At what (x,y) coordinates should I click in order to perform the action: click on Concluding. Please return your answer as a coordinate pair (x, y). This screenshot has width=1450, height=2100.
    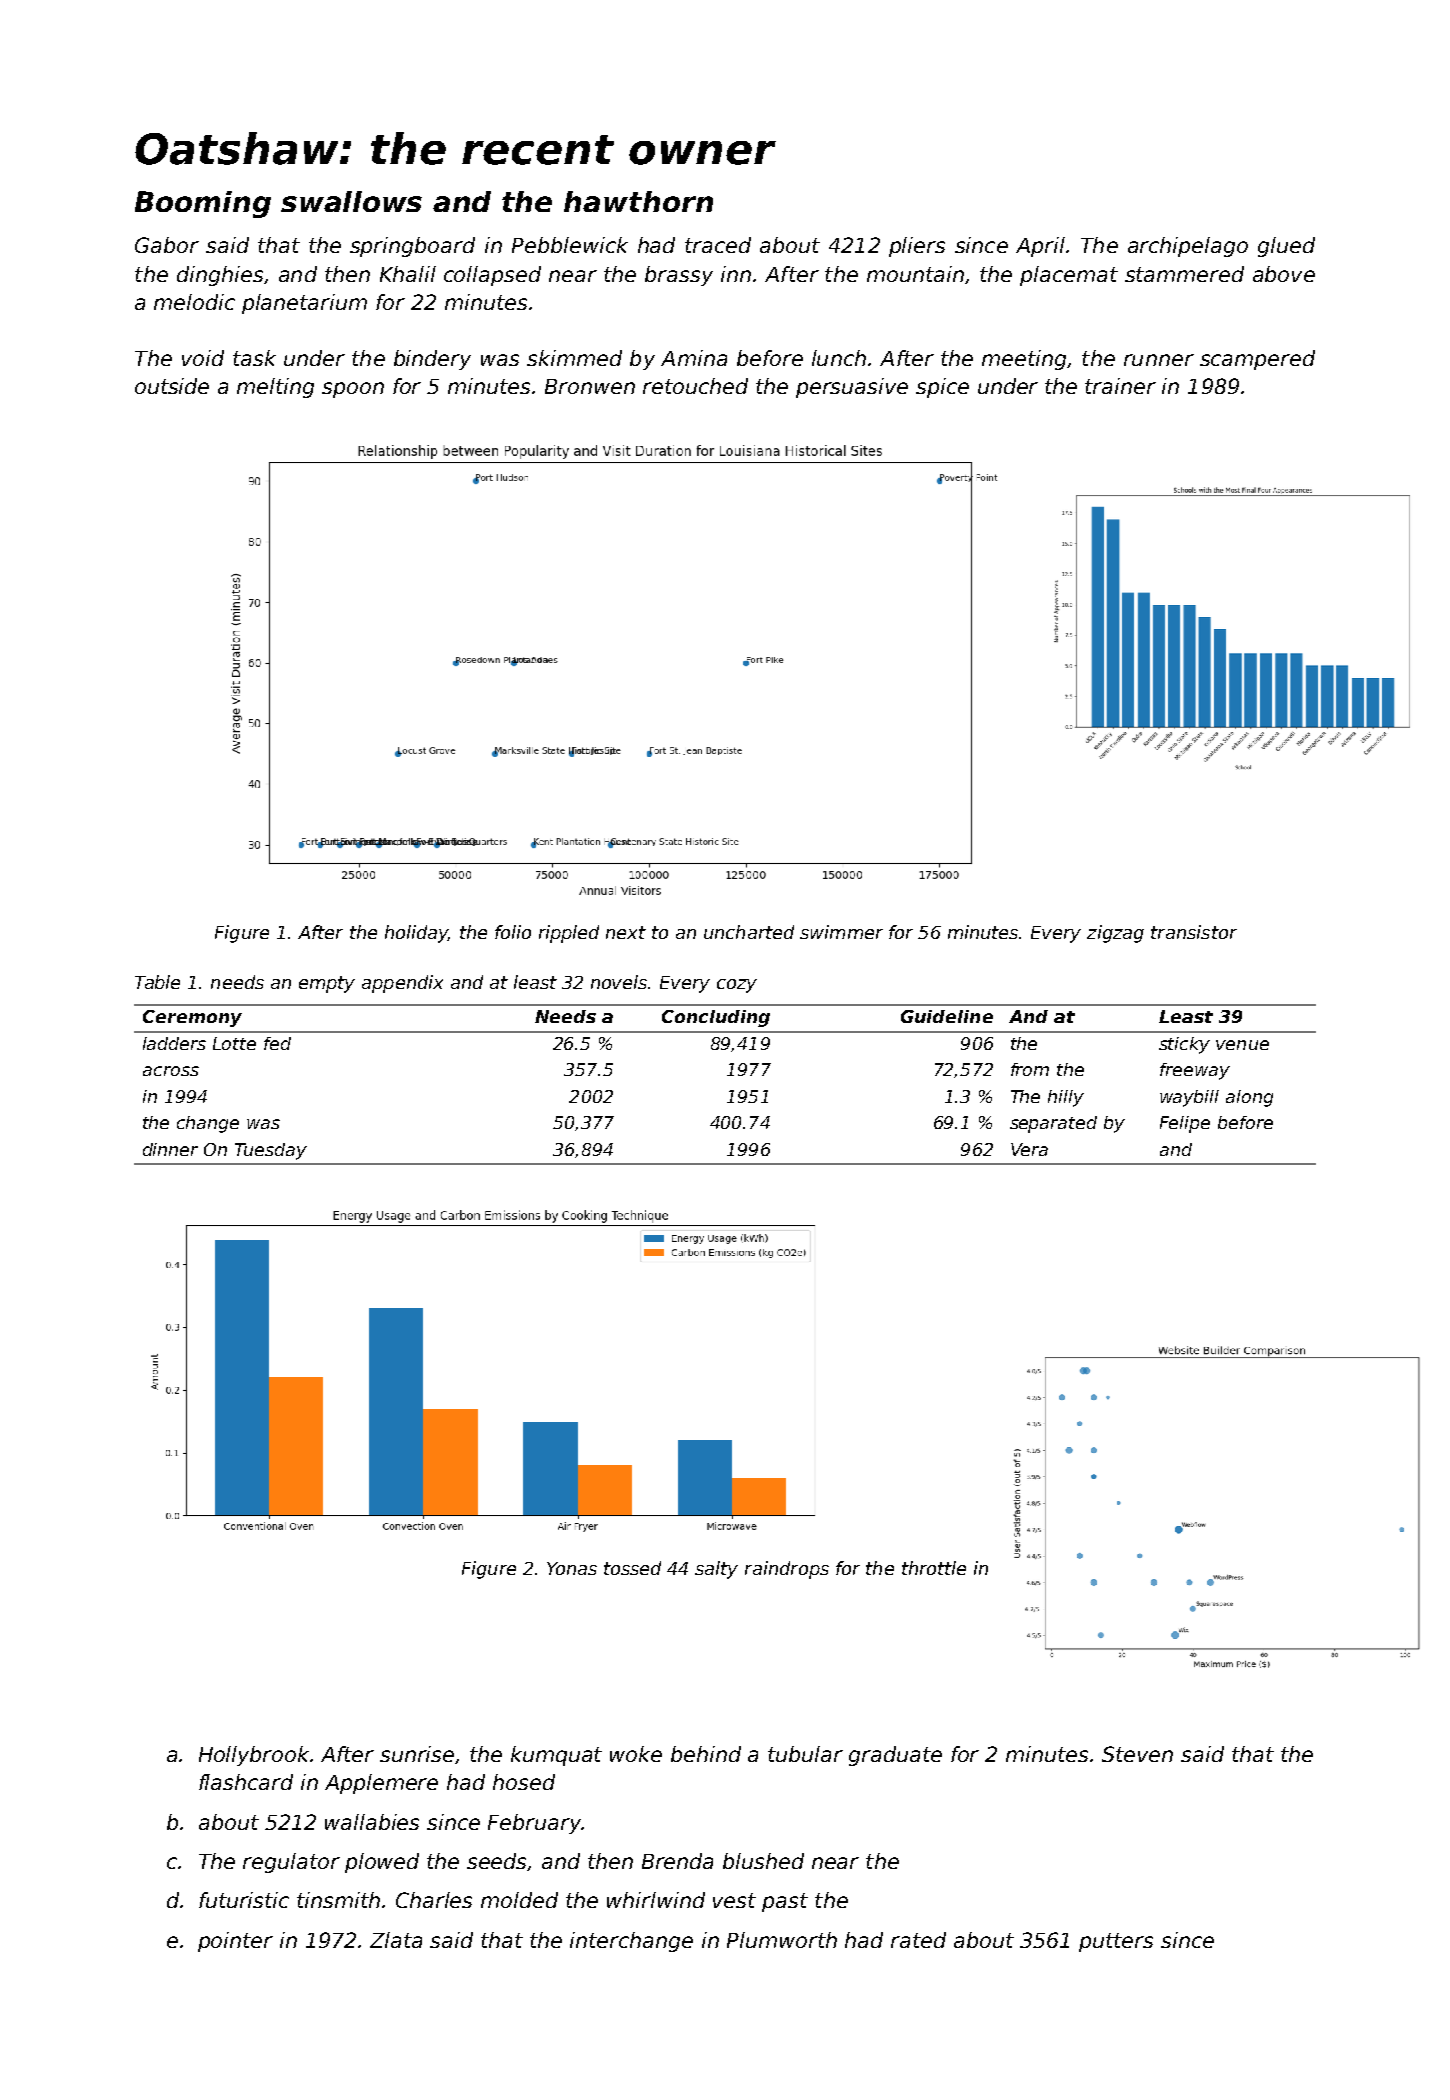
    Looking at the image, I should click on (716, 1018).
